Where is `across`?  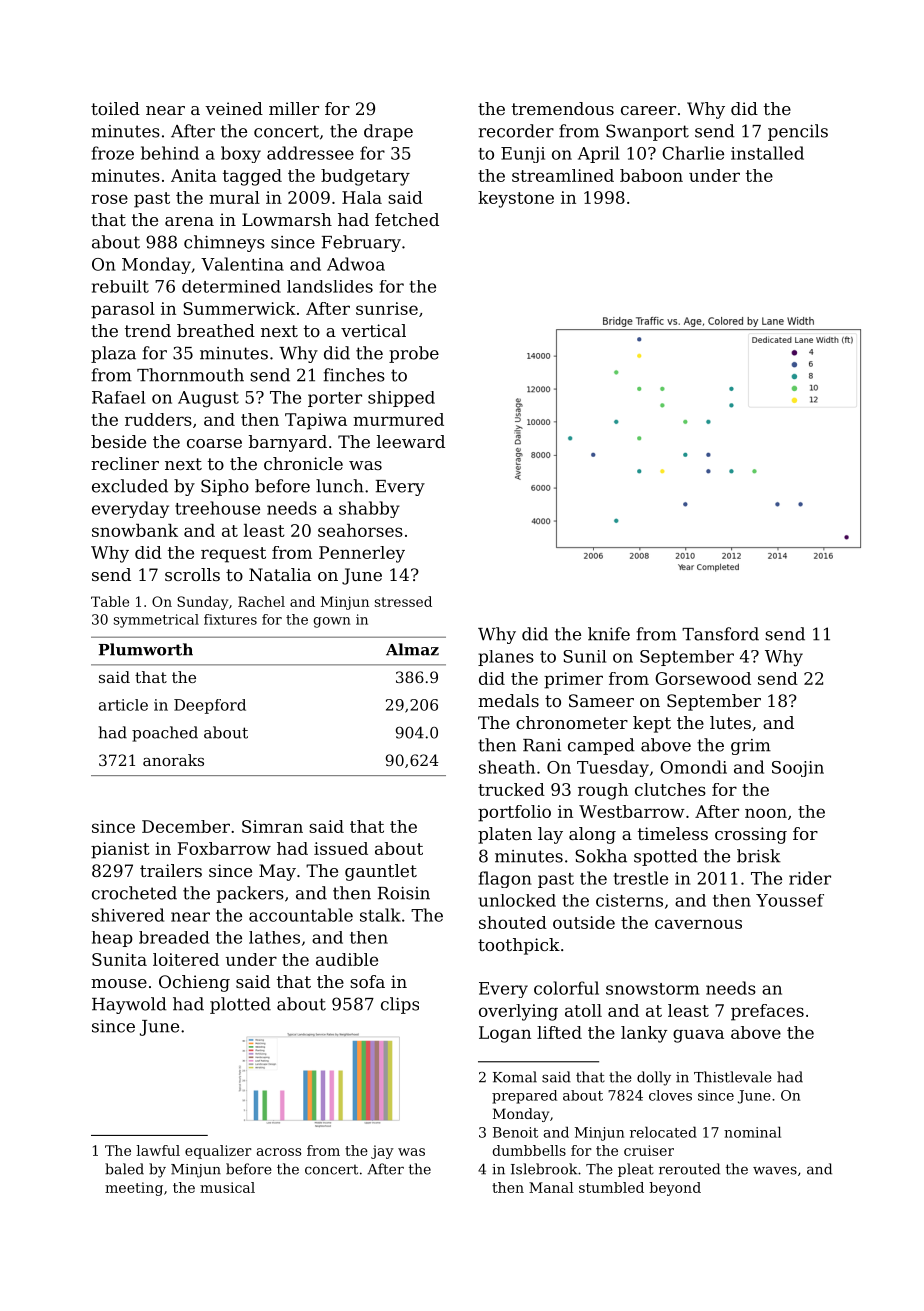
across is located at coordinates (279, 1152).
